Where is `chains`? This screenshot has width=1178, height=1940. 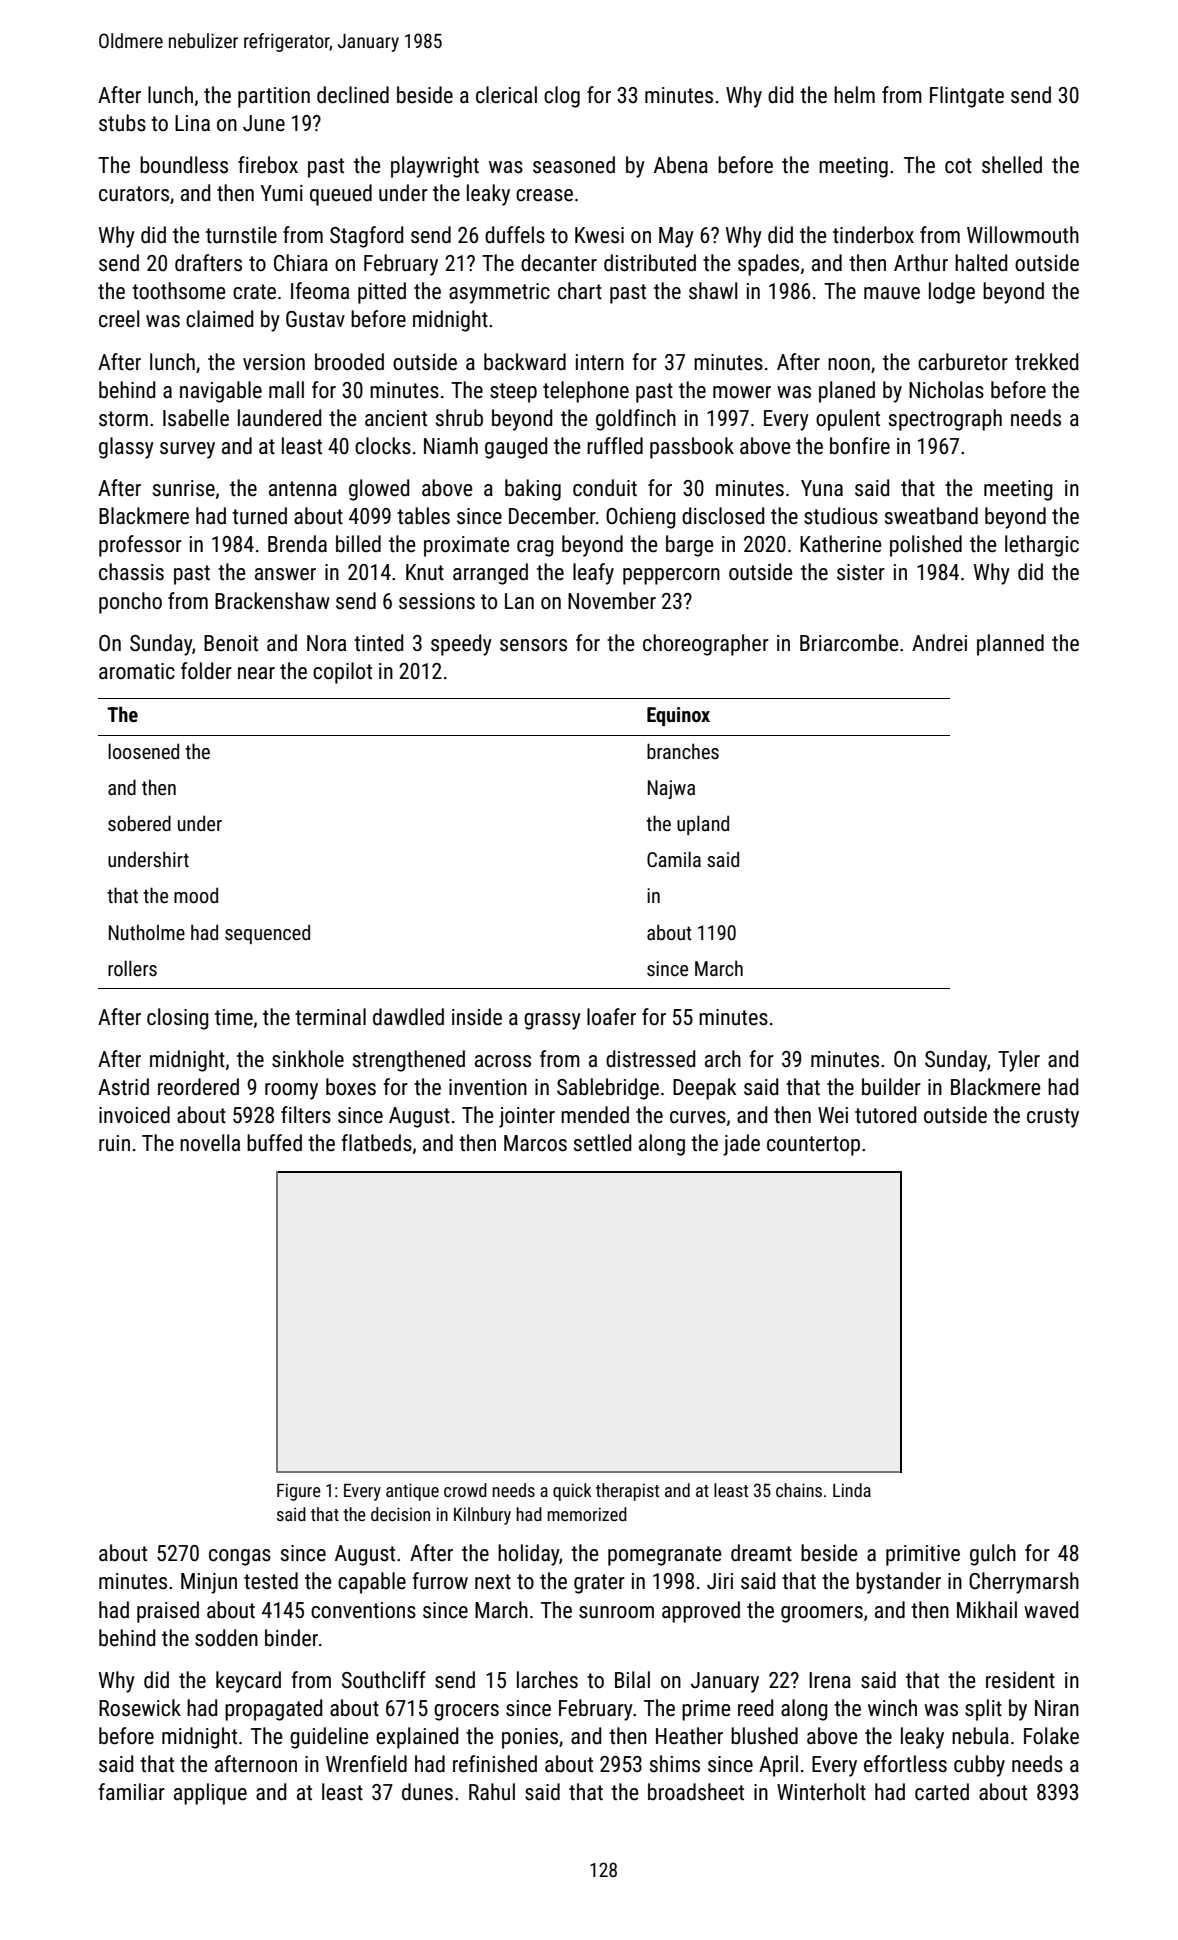
chains is located at coordinates (799, 1490).
